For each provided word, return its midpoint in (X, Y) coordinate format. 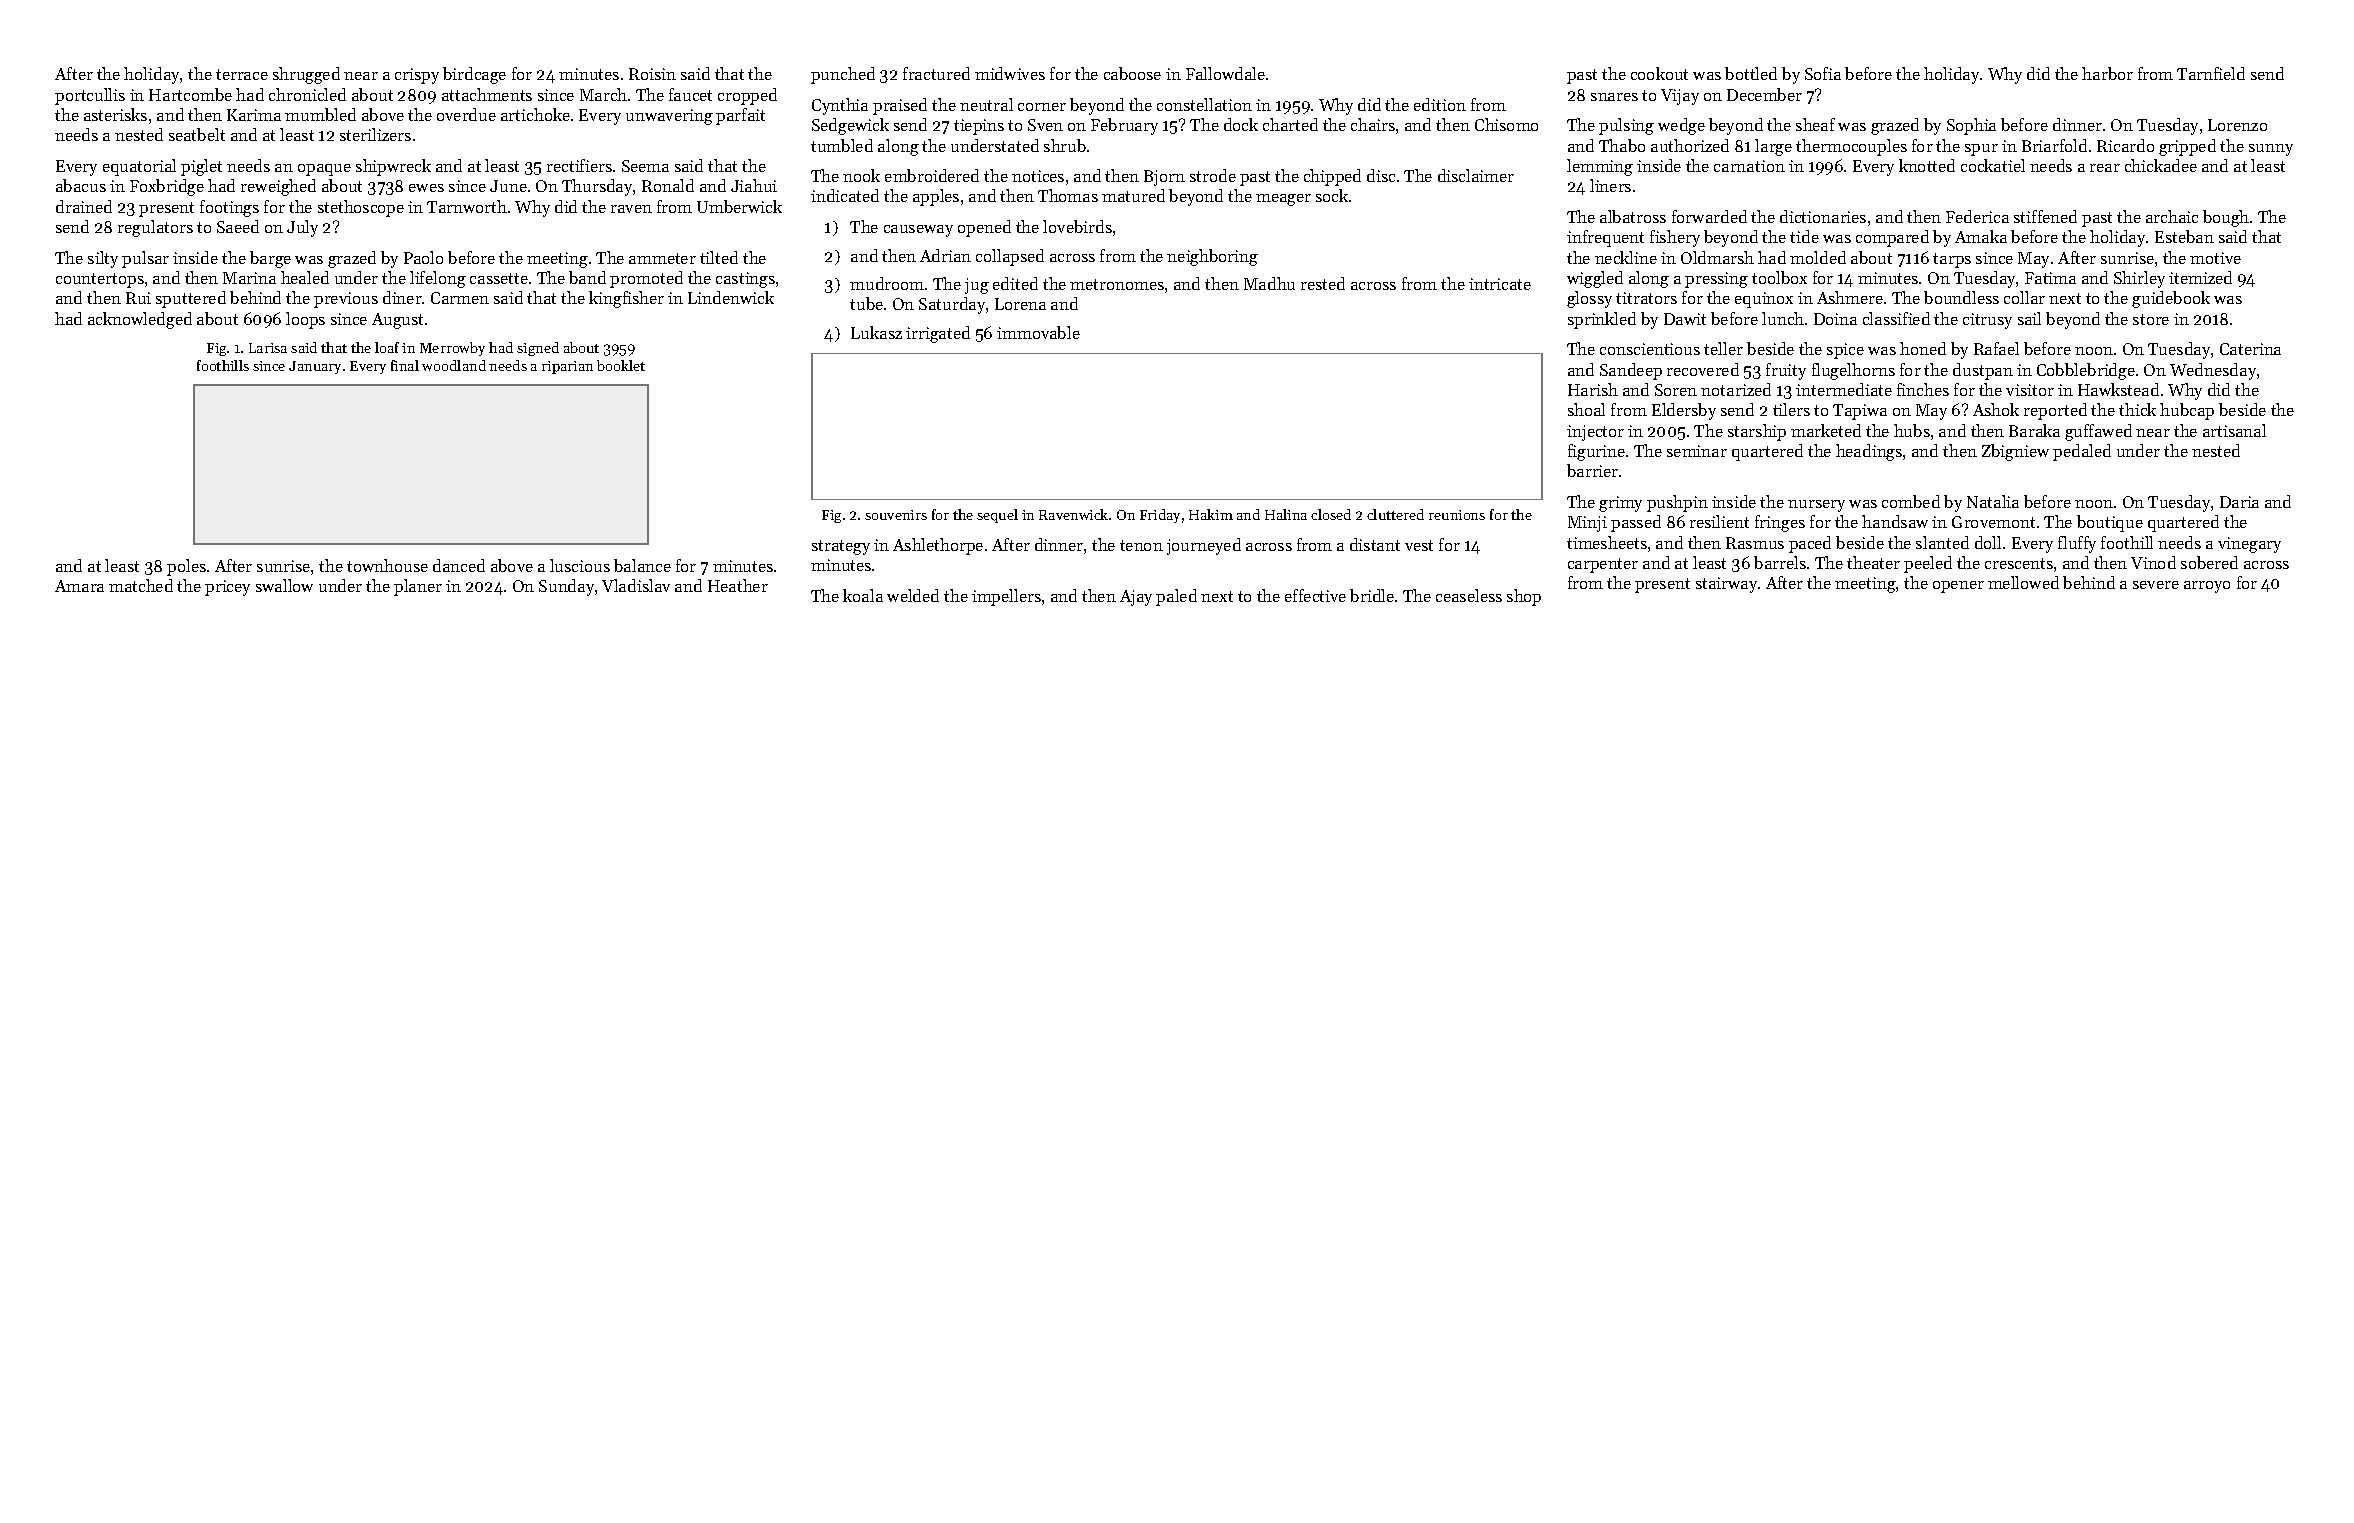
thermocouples (1851, 147)
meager (1283, 200)
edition (1440, 104)
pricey (227, 588)
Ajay (1136, 598)
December (1764, 94)
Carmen (460, 298)
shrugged (306, 75)
